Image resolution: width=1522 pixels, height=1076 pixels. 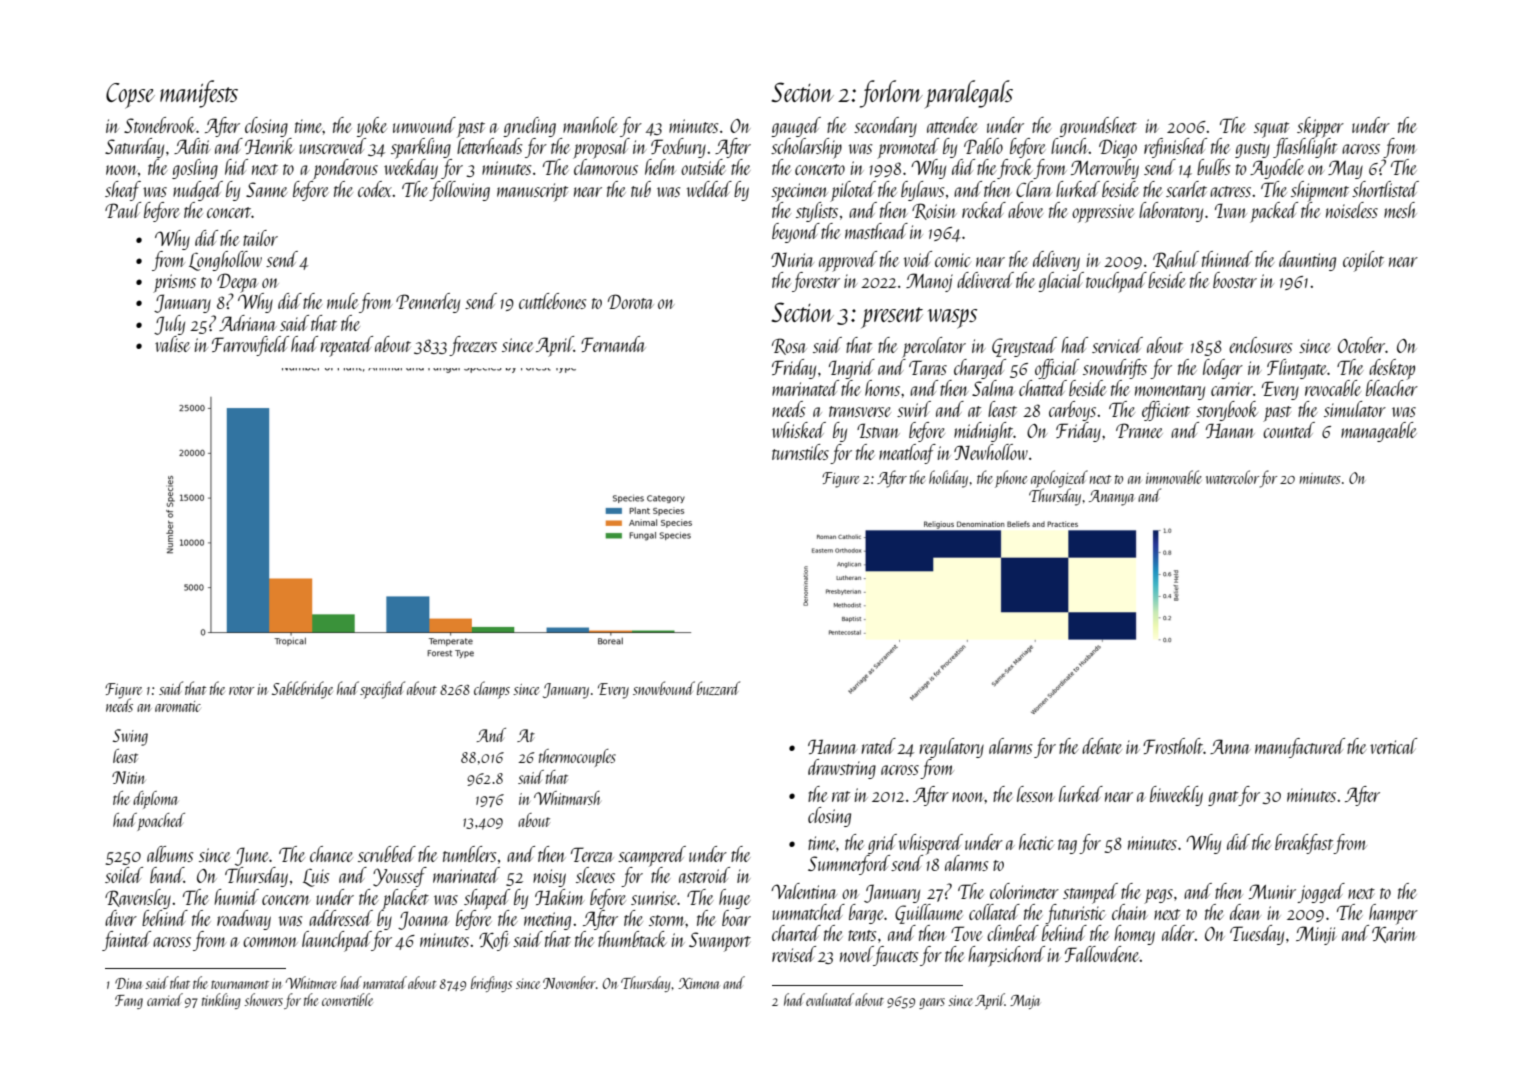 I want to click on paralegals, so click(x=968, y=94).
